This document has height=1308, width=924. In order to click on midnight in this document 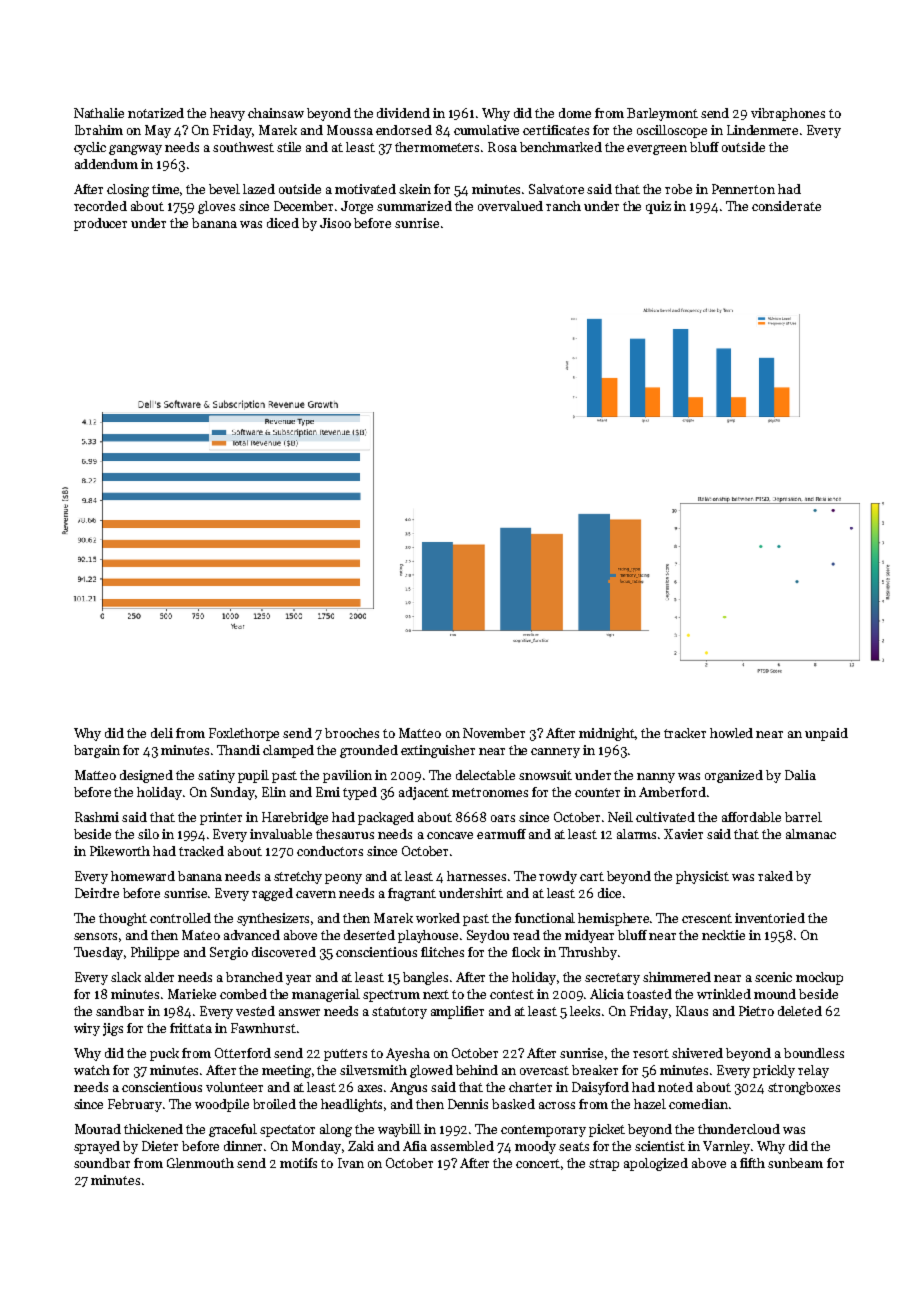, I will do `click(607, 734)`.
